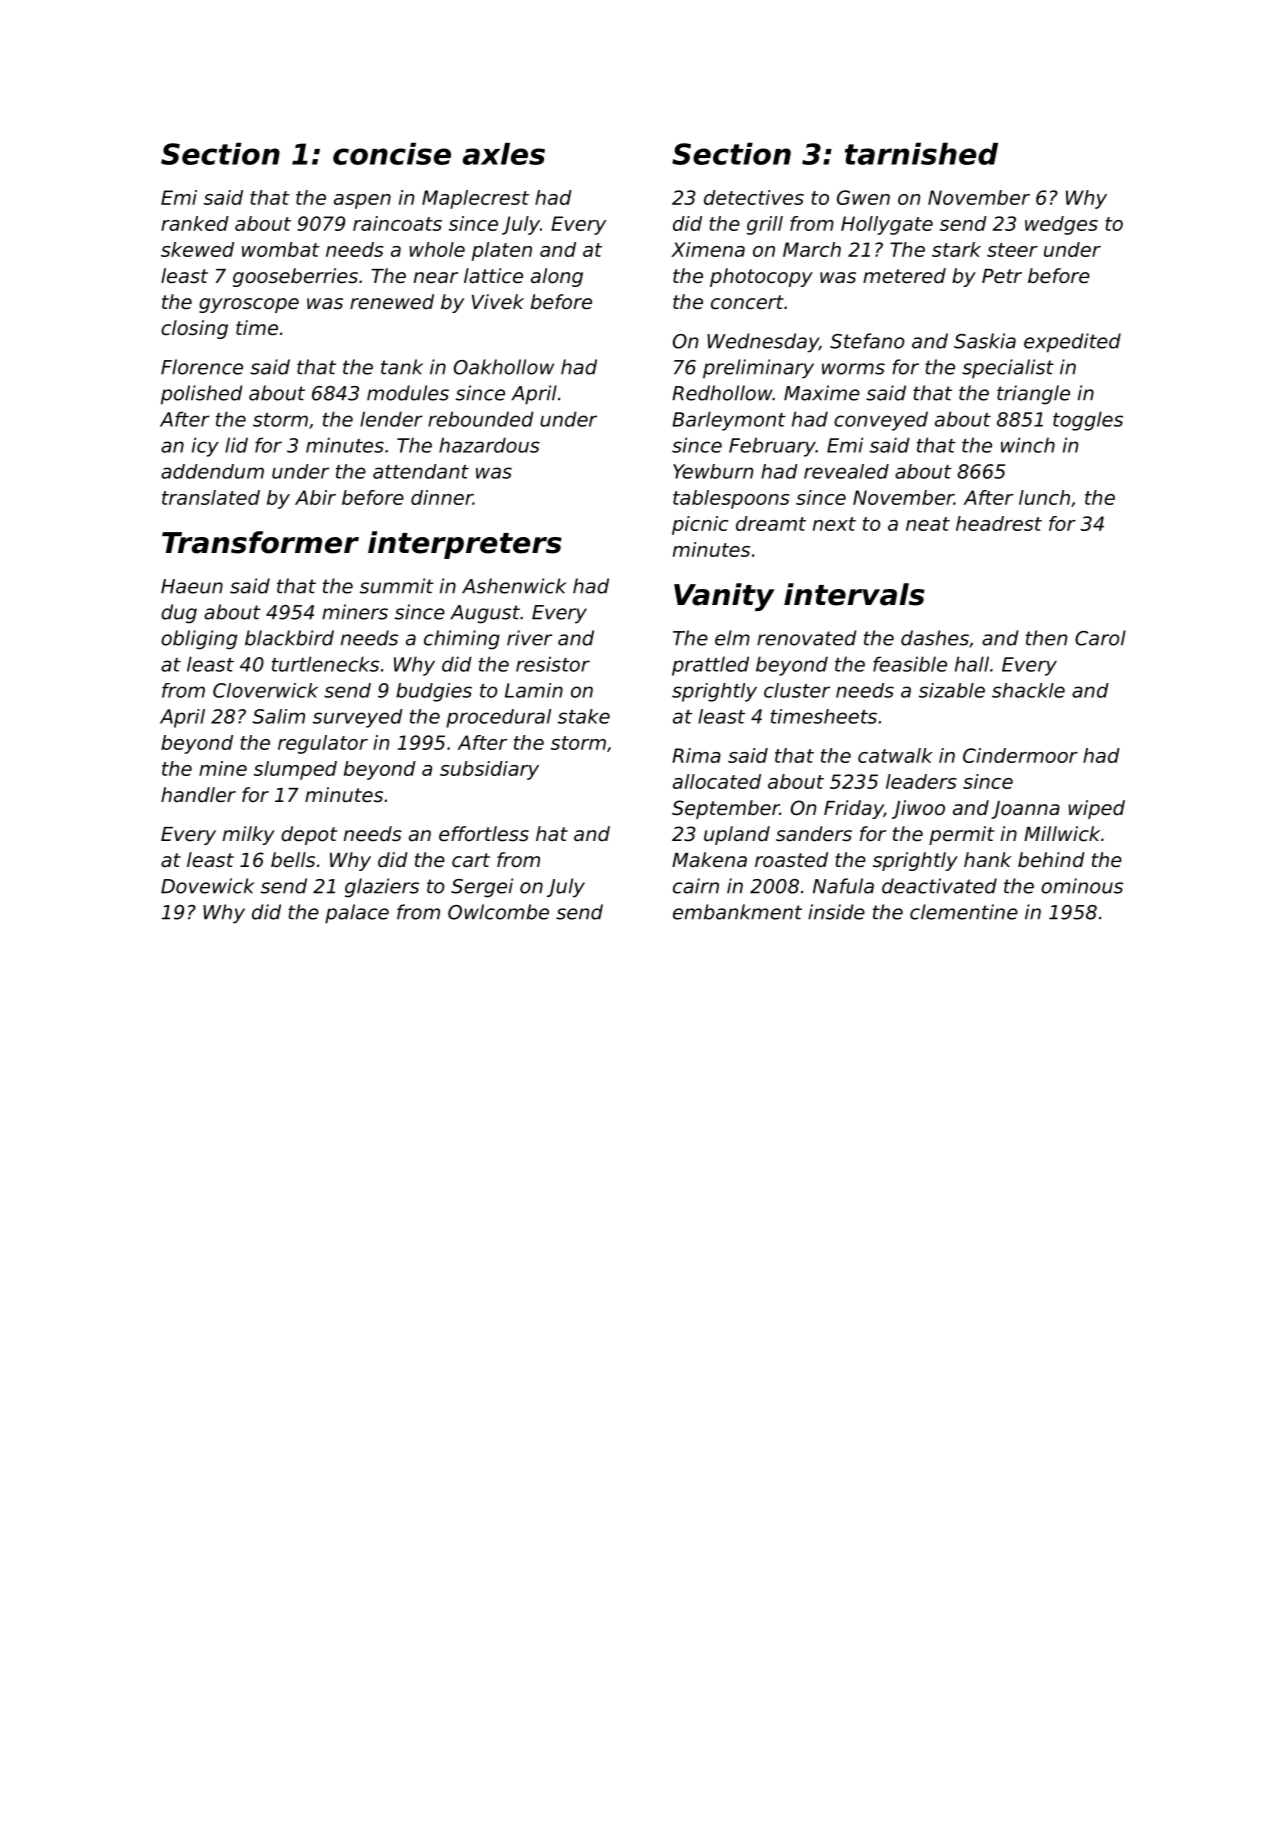 The image size is (1287, 1821). Describe the element at coordinates (717, 781) in the screenshot. I see `allocated` at that location.
